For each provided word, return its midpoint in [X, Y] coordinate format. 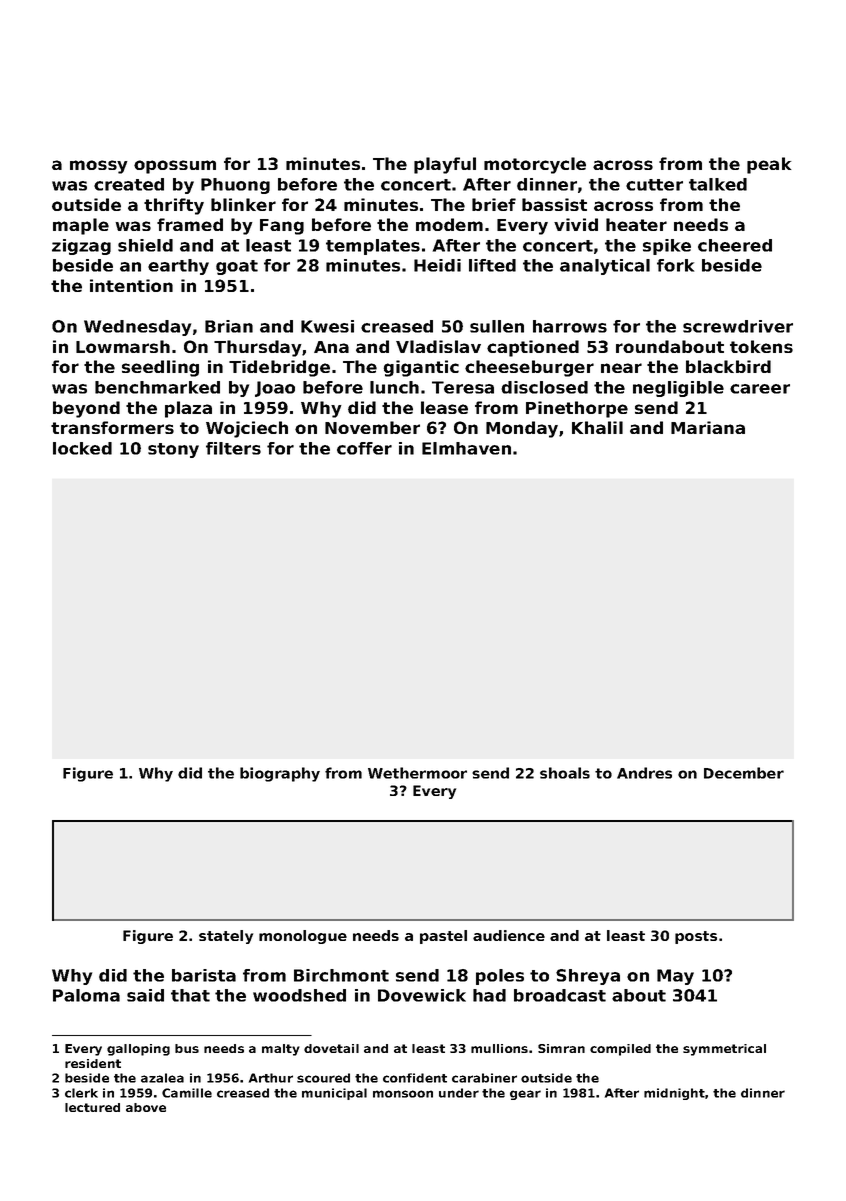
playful [445, 165]
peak [769, 165]
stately [226, 937]
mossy [99, 167]
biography [280, 774]
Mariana [708, 427]
